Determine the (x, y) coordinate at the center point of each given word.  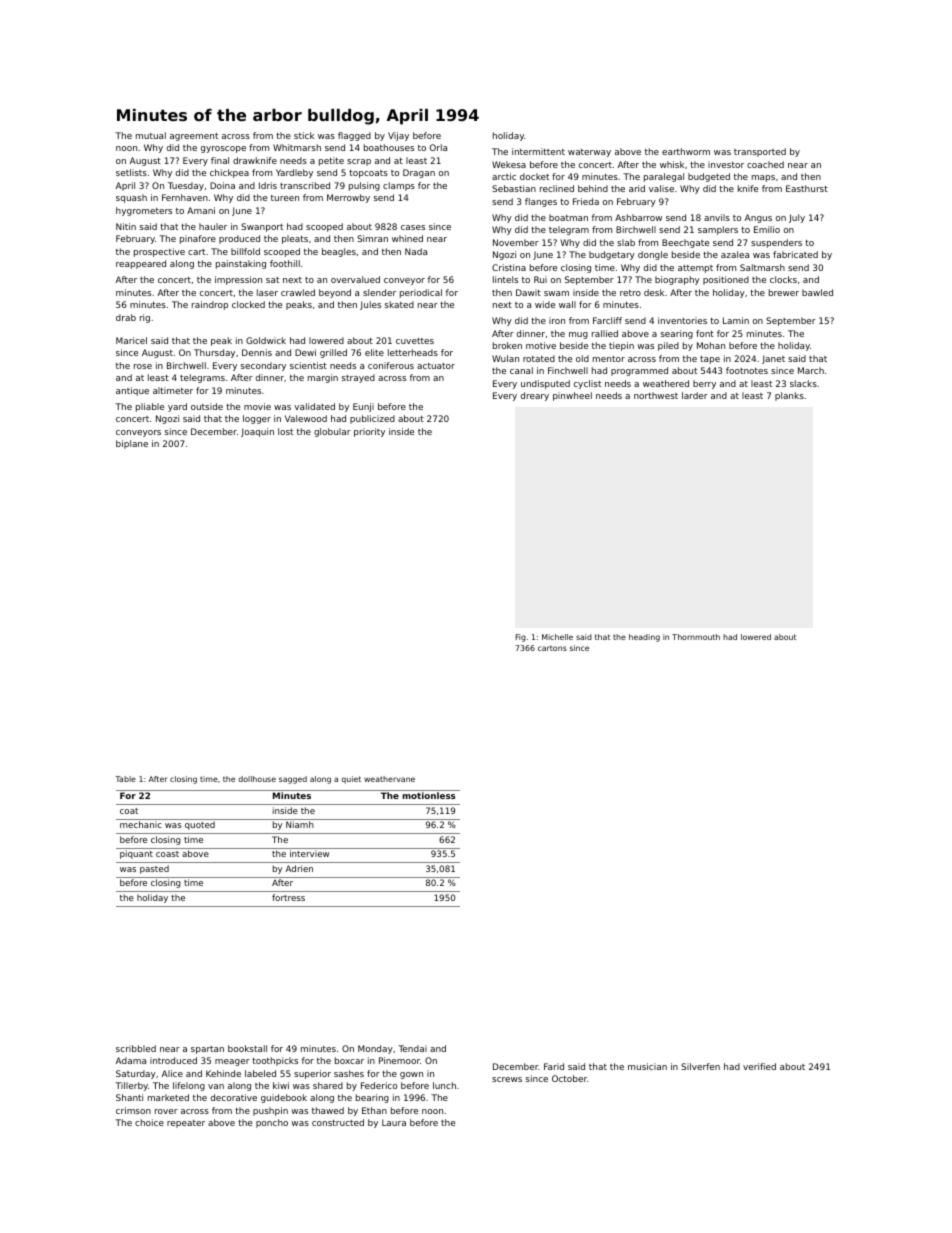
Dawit (528, 292)
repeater (186, 1124)
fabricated (795, 254)
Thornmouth (696, 637)
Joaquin (257, 432)
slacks (803, 383)
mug (578, 335)
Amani (201, 210)
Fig (521, 638)
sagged (293, 780)
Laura (394, 1122)
